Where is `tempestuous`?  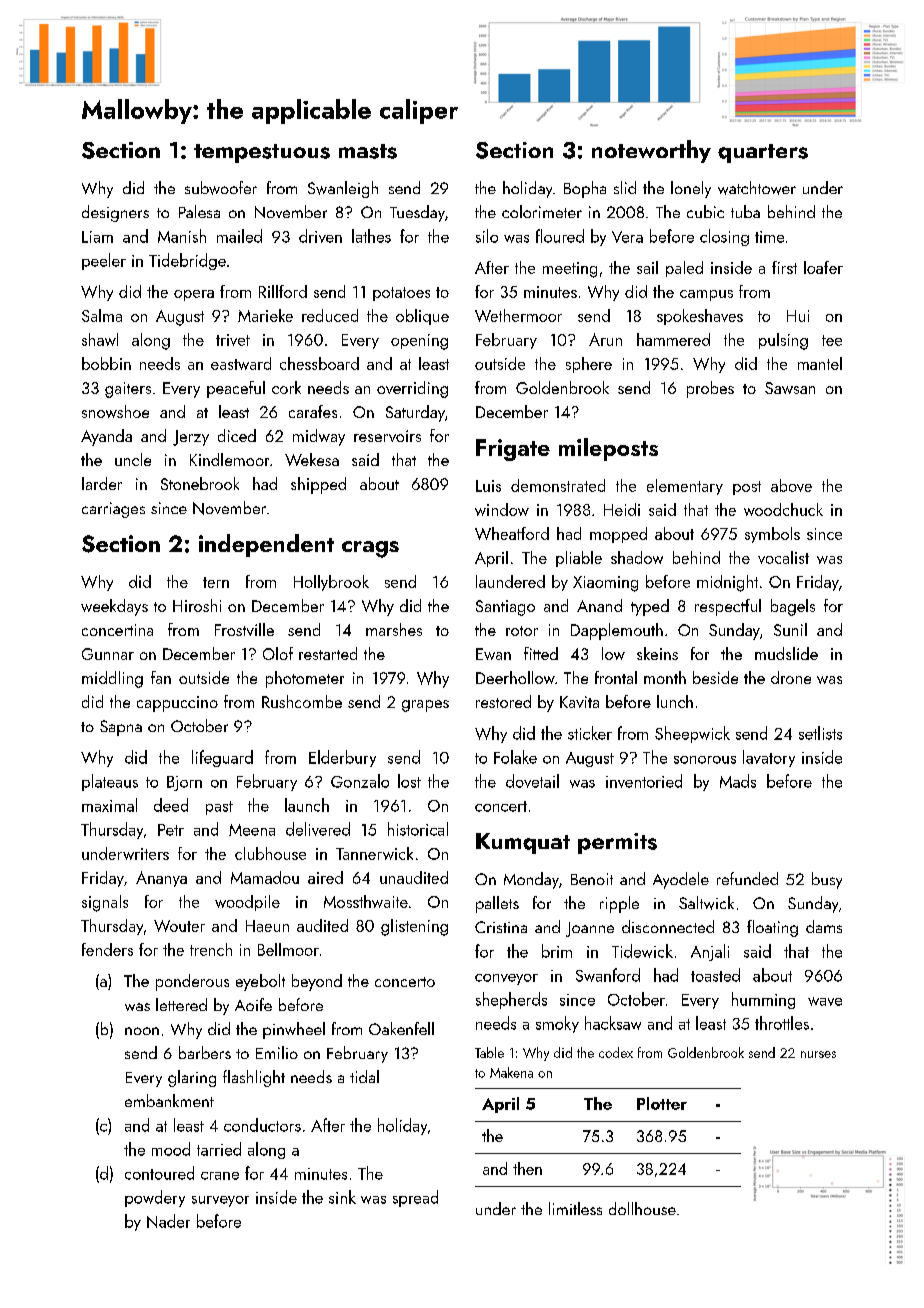
tempestuous is located at coordinates (262, 153).
